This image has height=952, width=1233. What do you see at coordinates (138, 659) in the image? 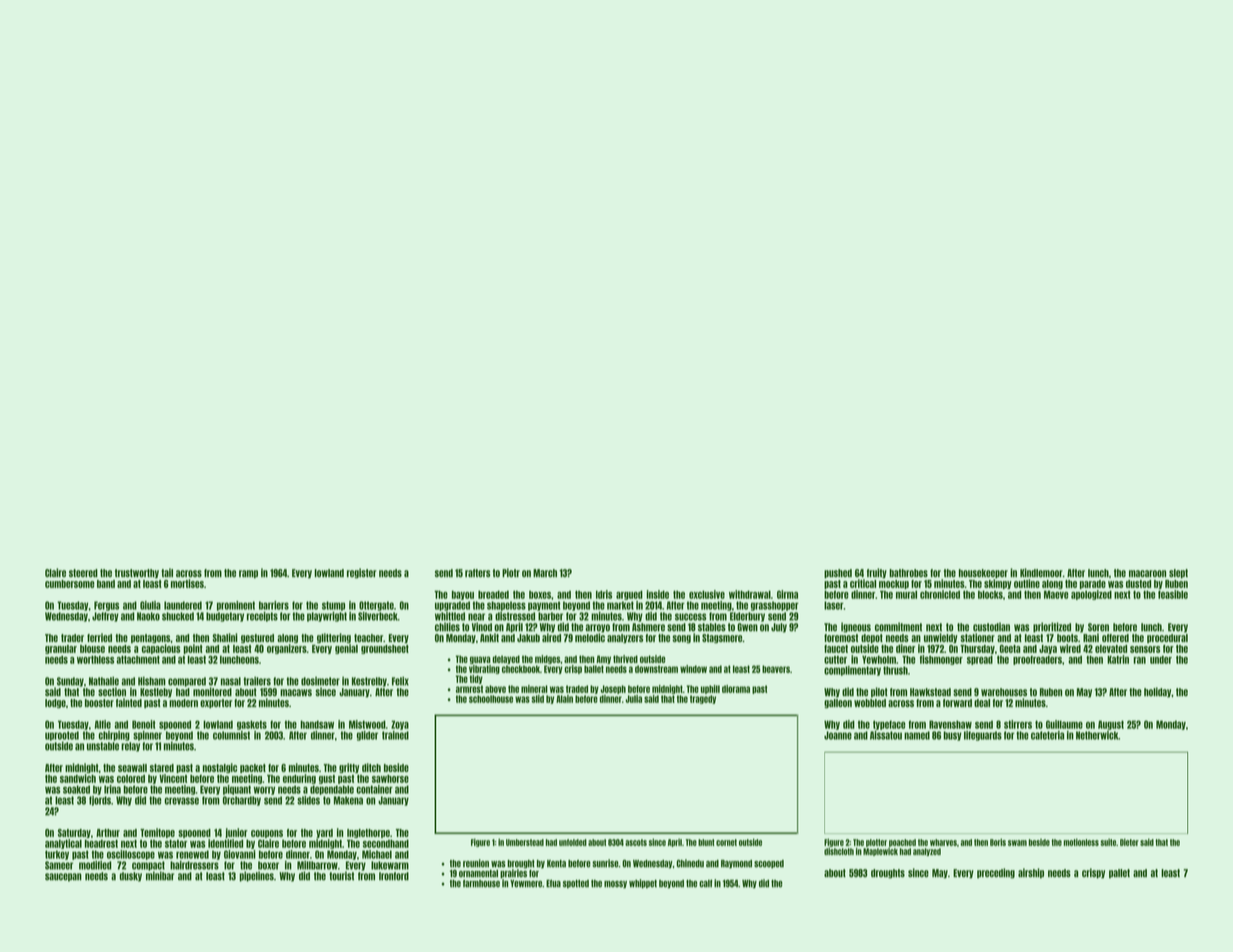
I see `attachment` at bounding box center [138, 659].
